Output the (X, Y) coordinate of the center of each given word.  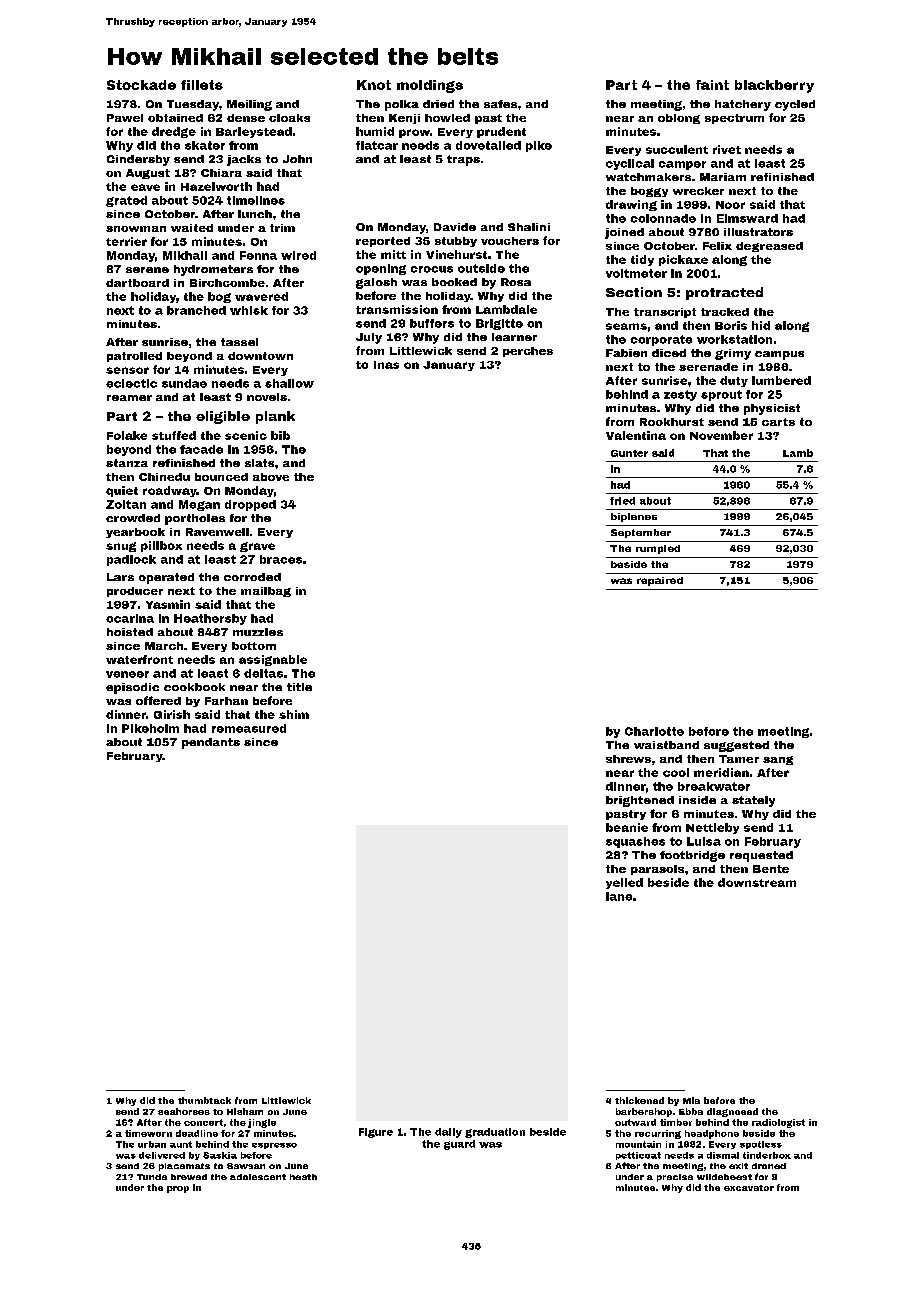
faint (712, 85)
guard (459, 1145)
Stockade (141, 85)
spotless (761, 1145)
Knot (374, 85)
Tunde (152, 1177)
